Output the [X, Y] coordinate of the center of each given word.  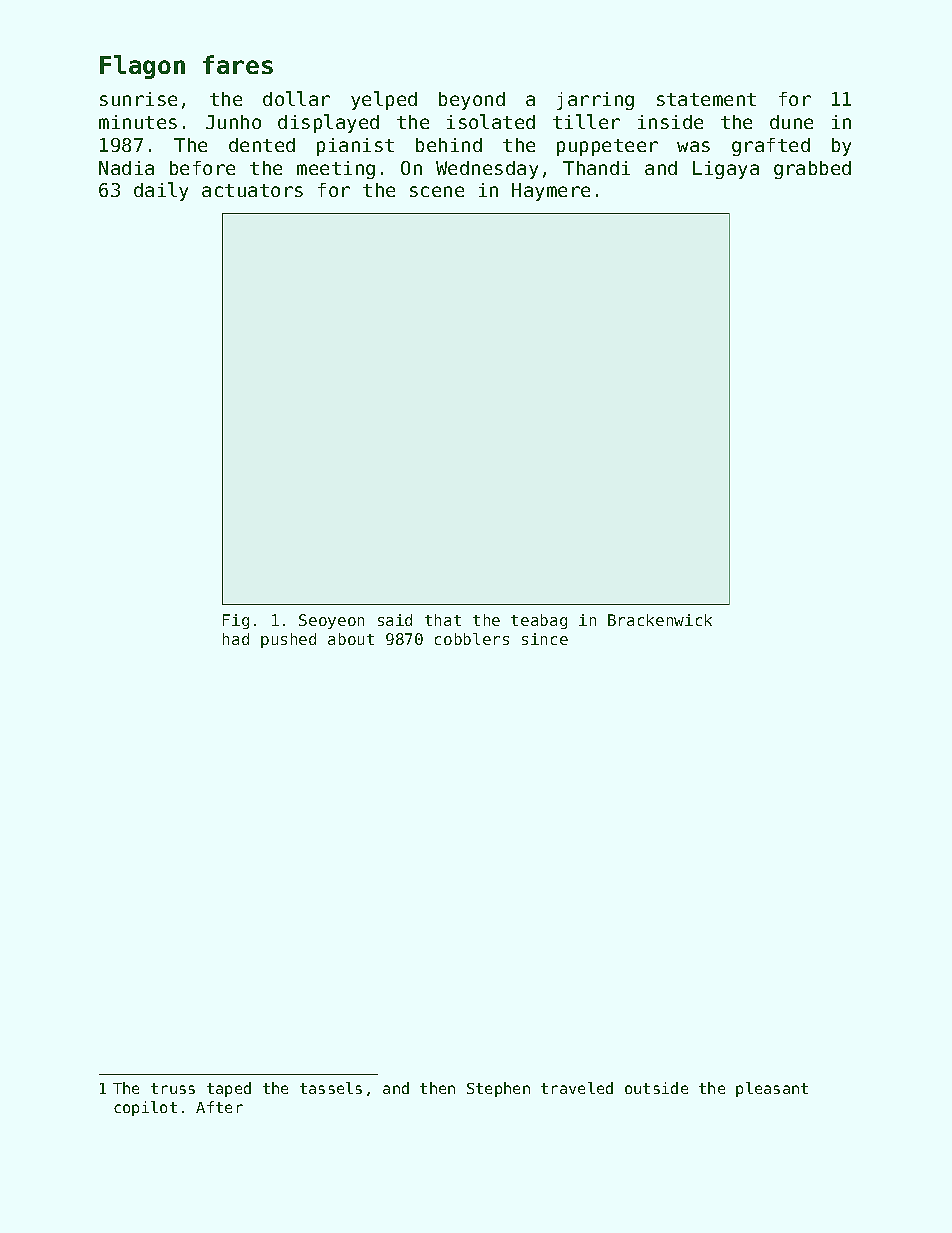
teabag [539, 621]
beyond [472, 101]
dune [791, 122]
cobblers [472, 639]
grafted [771, 147]
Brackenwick [660, 620]
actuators [252, 190]
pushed [288, 640]
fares [238, 64]
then [437, 1088]
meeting [336, 170]
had [236, 639]
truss [173, 1088]
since [545, 639]
